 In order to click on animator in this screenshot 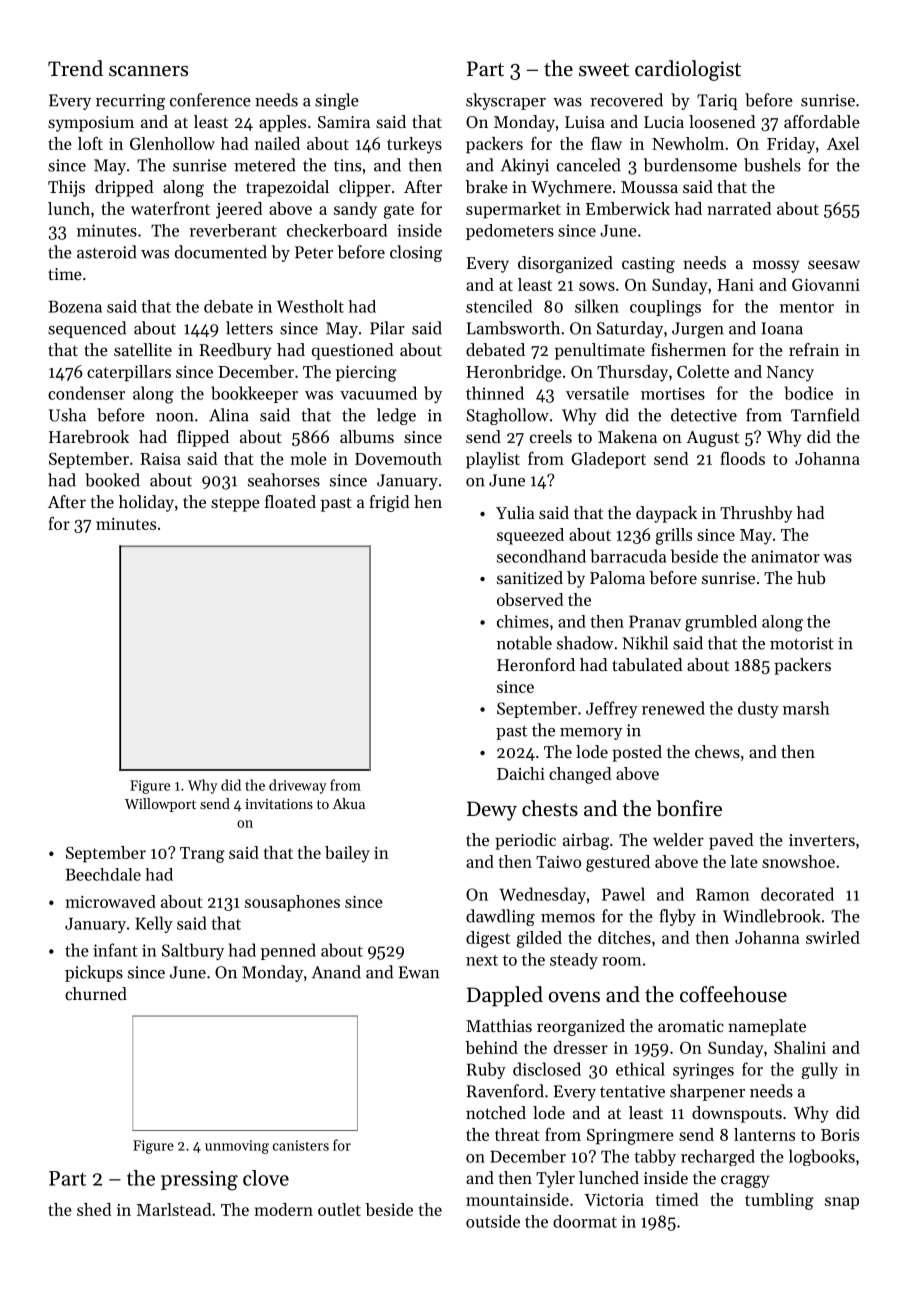, I will do `click(785, 556)`.
